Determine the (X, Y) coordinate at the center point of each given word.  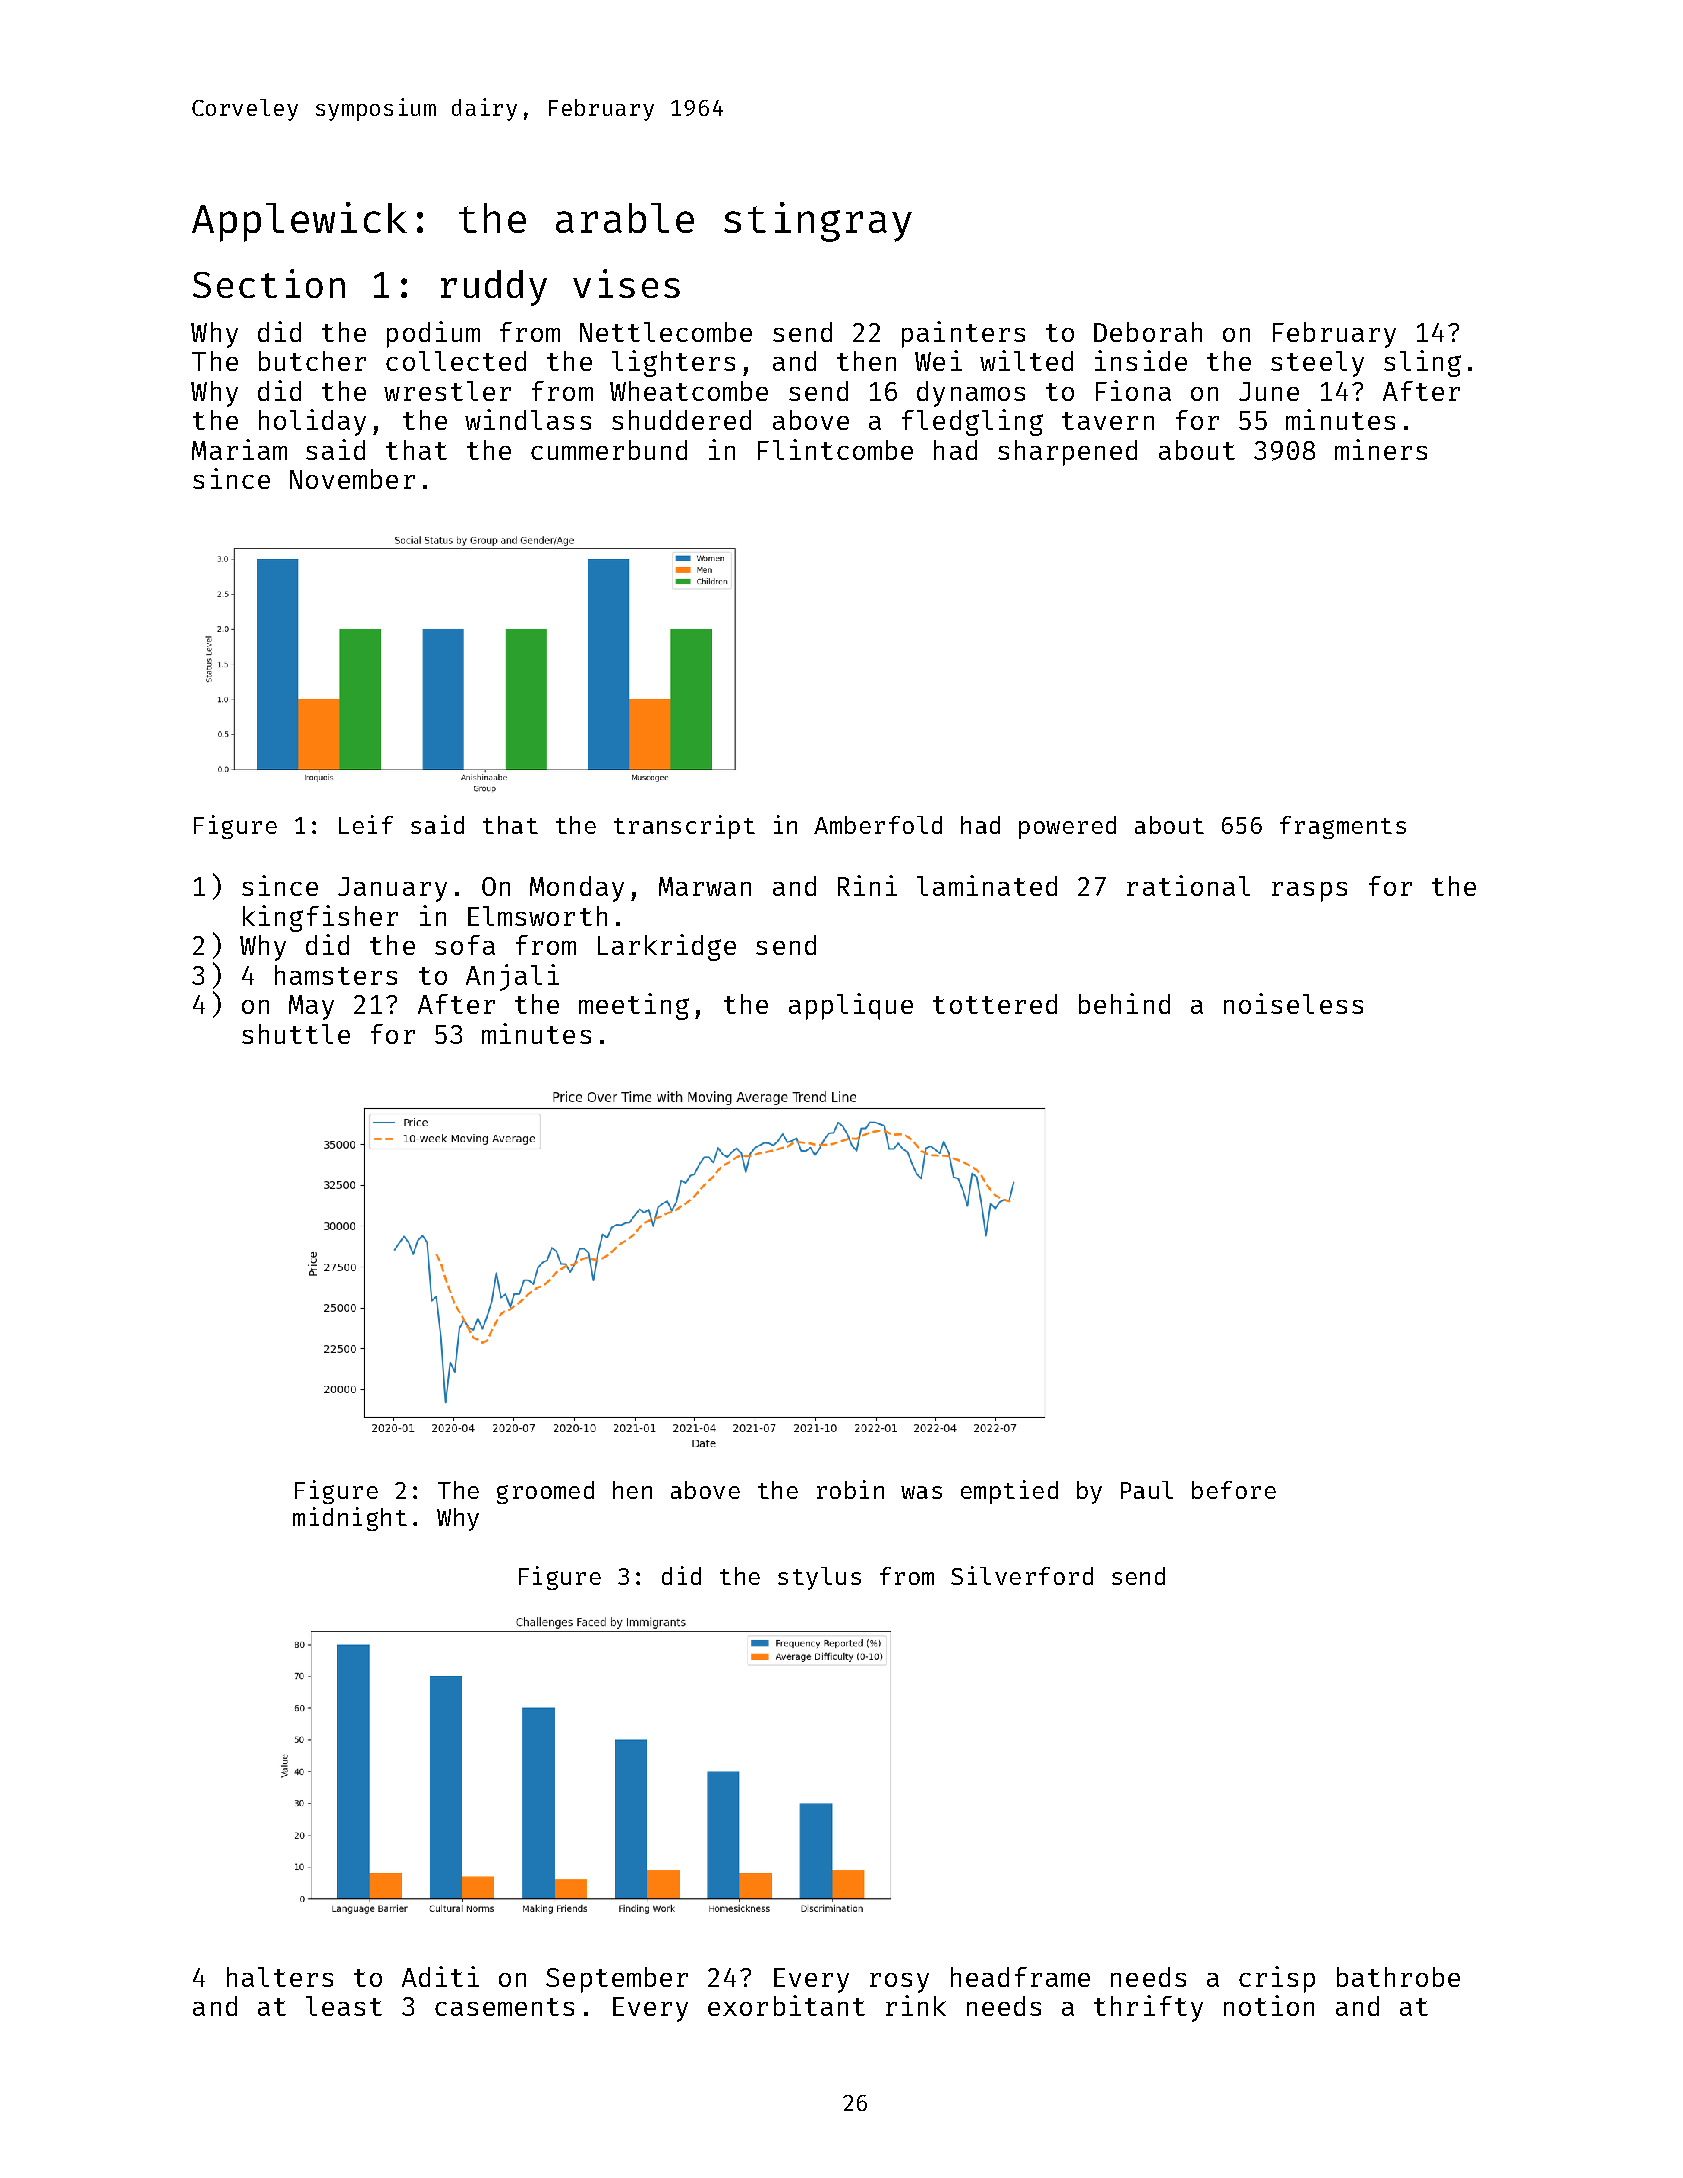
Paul (1147, 1490)
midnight (350, 1519)
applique (851, 1006)
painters (963, 334)
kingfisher (320, 918)
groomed (545, 1492)
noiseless (1293, 1003)
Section (269, 283)
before (1234, 1490)
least (344, 2006)
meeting (634, 1006)
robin (850, 1489)
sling (1422, 363)
